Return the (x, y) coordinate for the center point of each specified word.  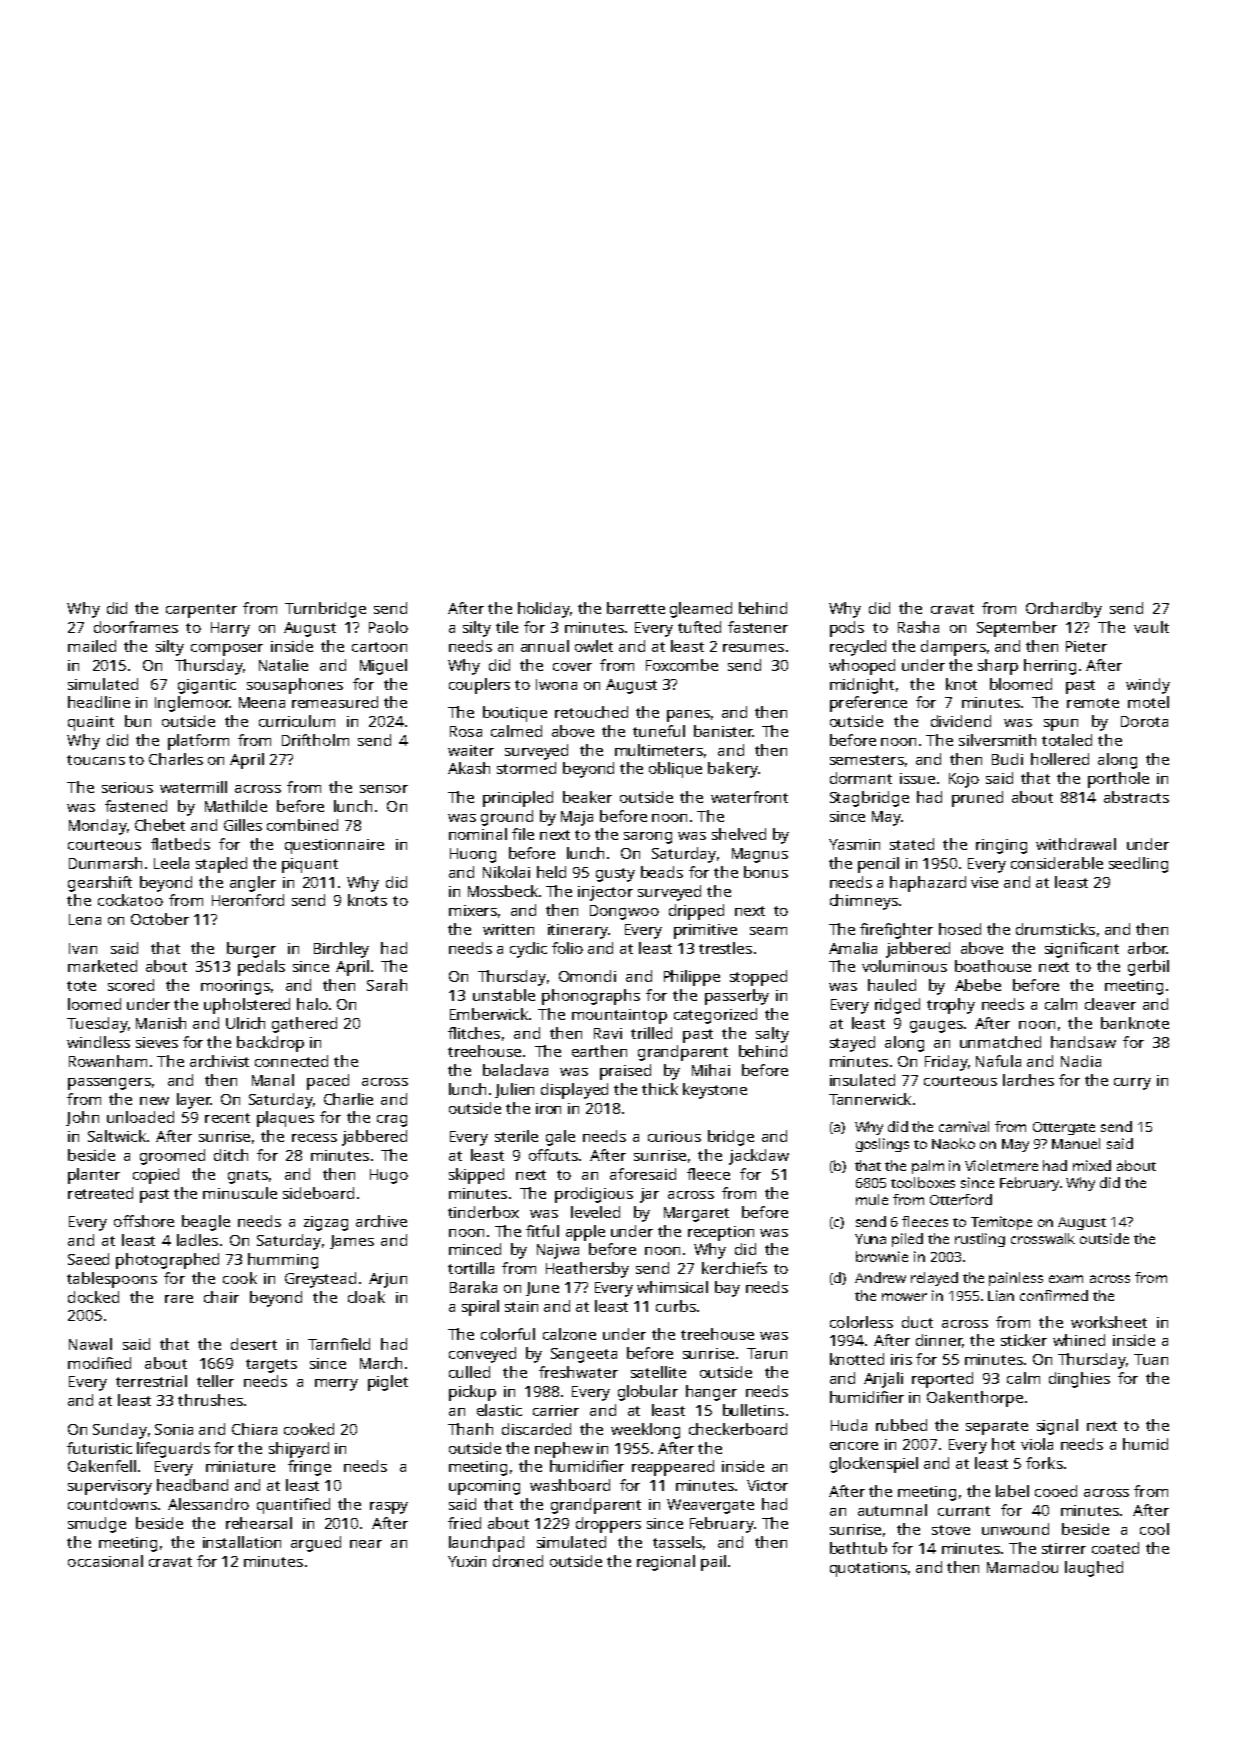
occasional (105, 1561)
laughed (1094, 1569)
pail (713, 1563)
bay (727, 1289)
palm (928, 1167)
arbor (1147, 948)
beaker (587, 797)
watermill (193, 787)
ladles (197, 1240)
